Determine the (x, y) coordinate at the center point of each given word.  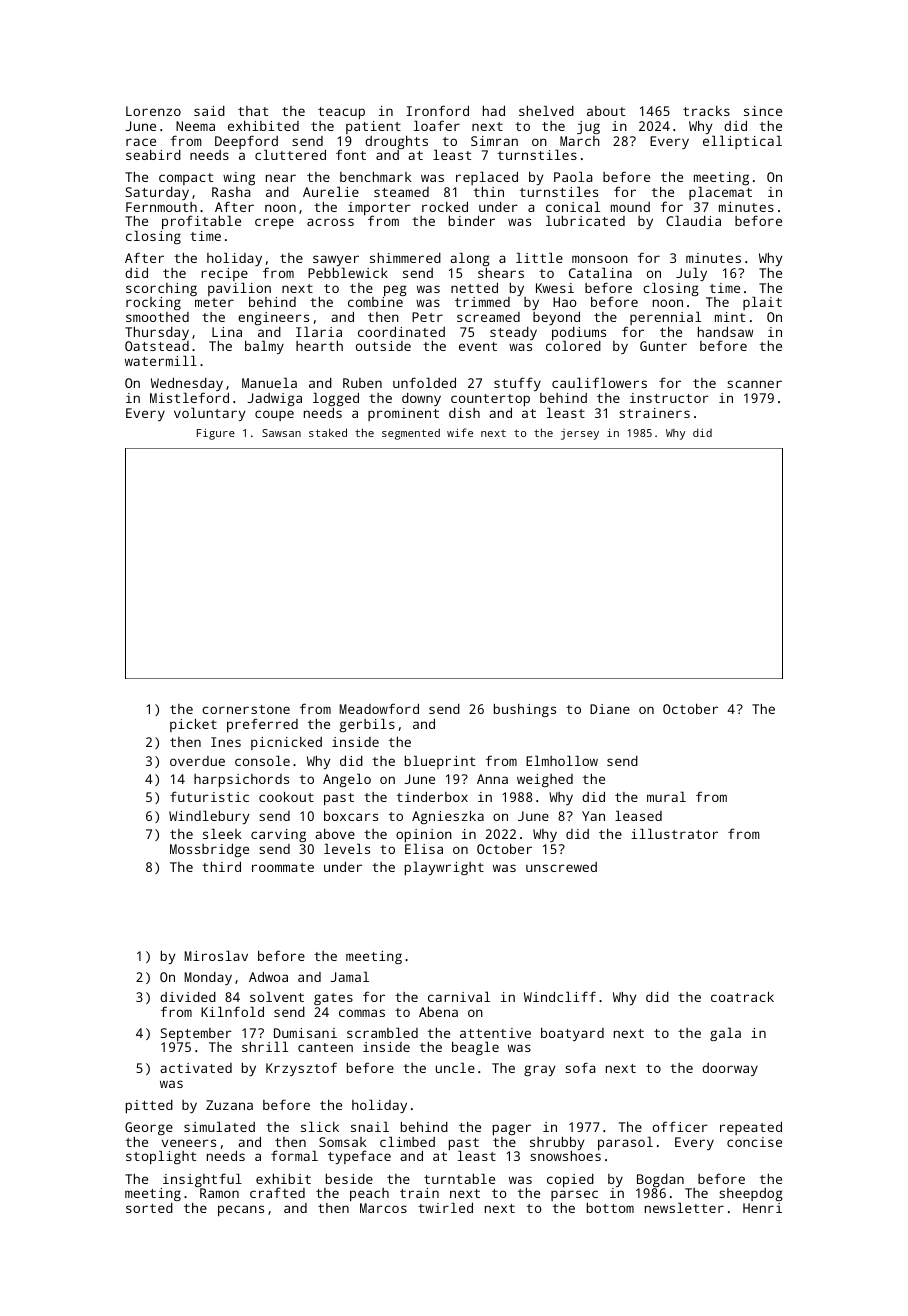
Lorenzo (153, 111)
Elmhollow (562, 760)
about (606, 111)
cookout (286, 796)
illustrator (674, 833)
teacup (341, 113)
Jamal (349, 976)
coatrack (742, 996)
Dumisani (305, 1033)
